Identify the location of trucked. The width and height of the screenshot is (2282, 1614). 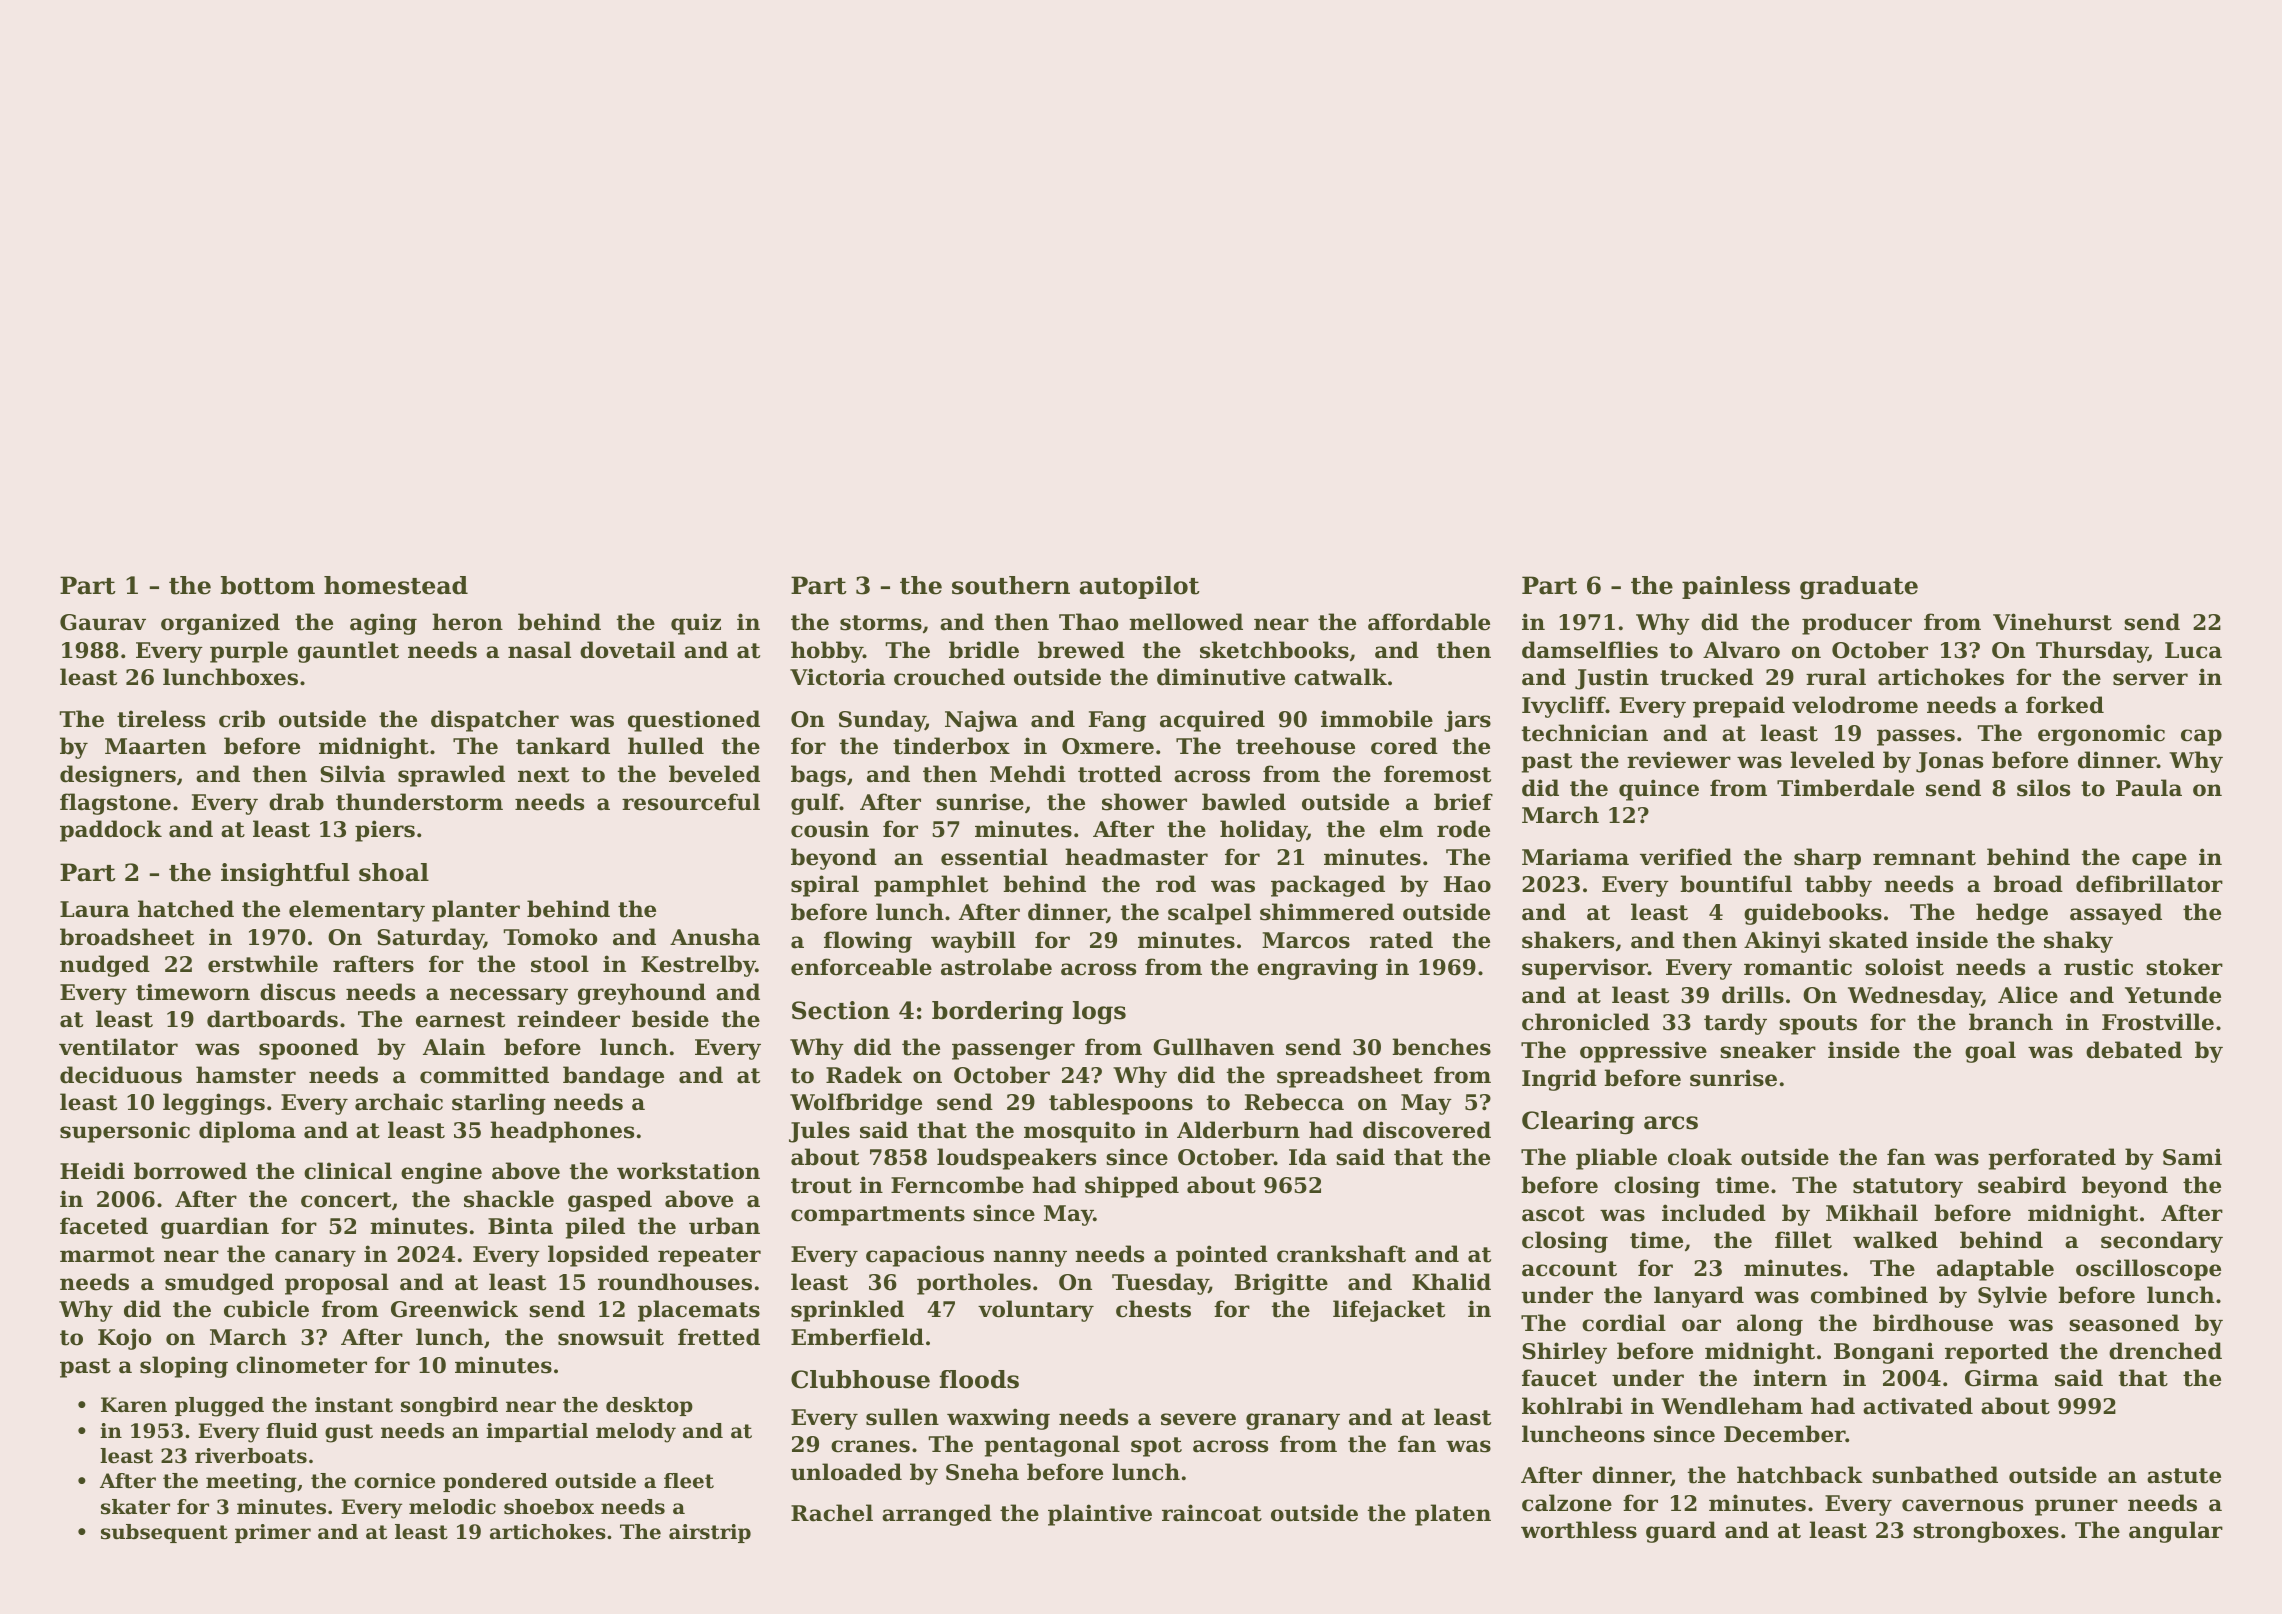
(1707, 677).
